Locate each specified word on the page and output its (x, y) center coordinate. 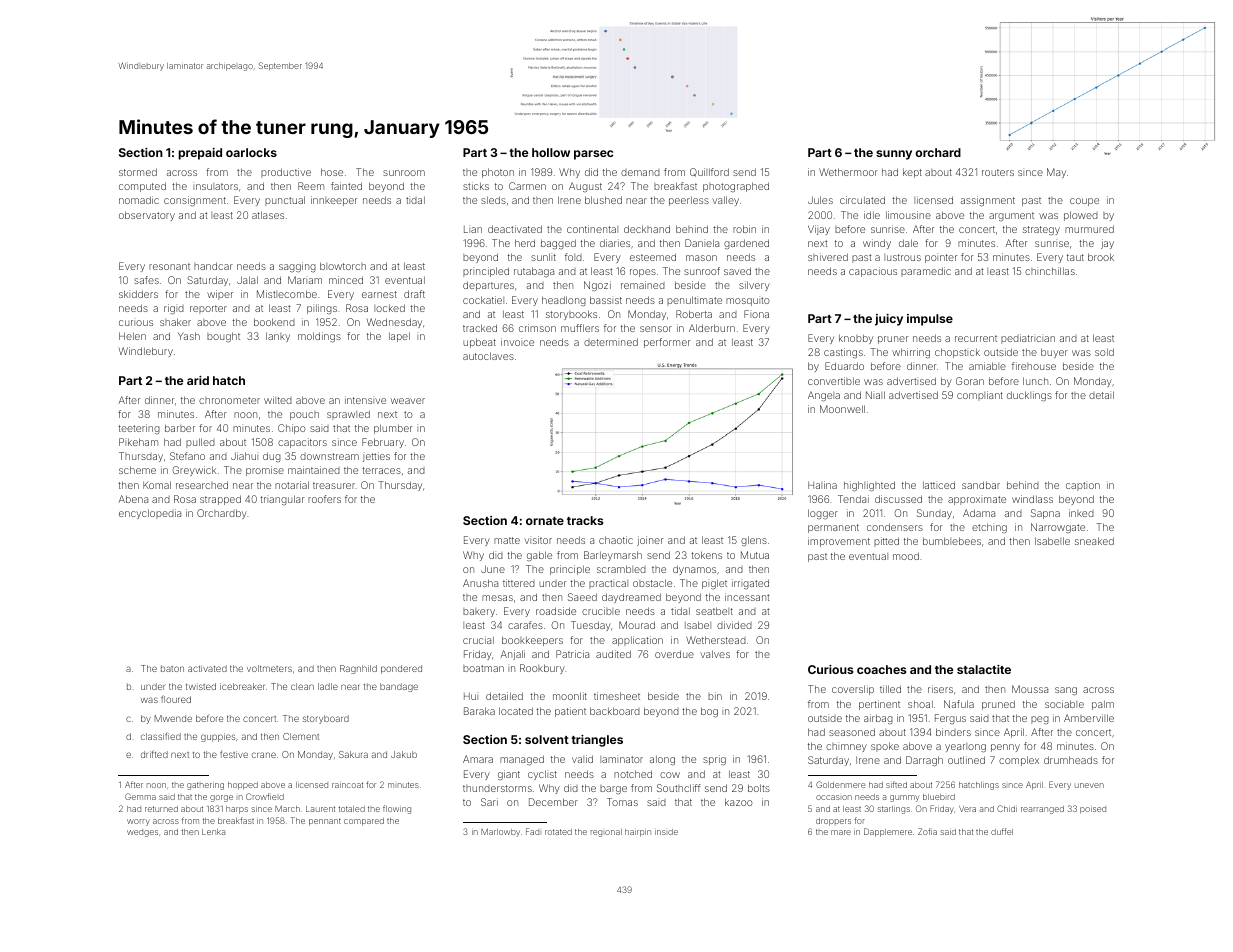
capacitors (302, 443)
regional (606, 833)
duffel (1002, 831)
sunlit (543, 257)
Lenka (213, 832)
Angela (824, 396)
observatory (147, 216)
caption (1083, 486)
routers (998, 172)
